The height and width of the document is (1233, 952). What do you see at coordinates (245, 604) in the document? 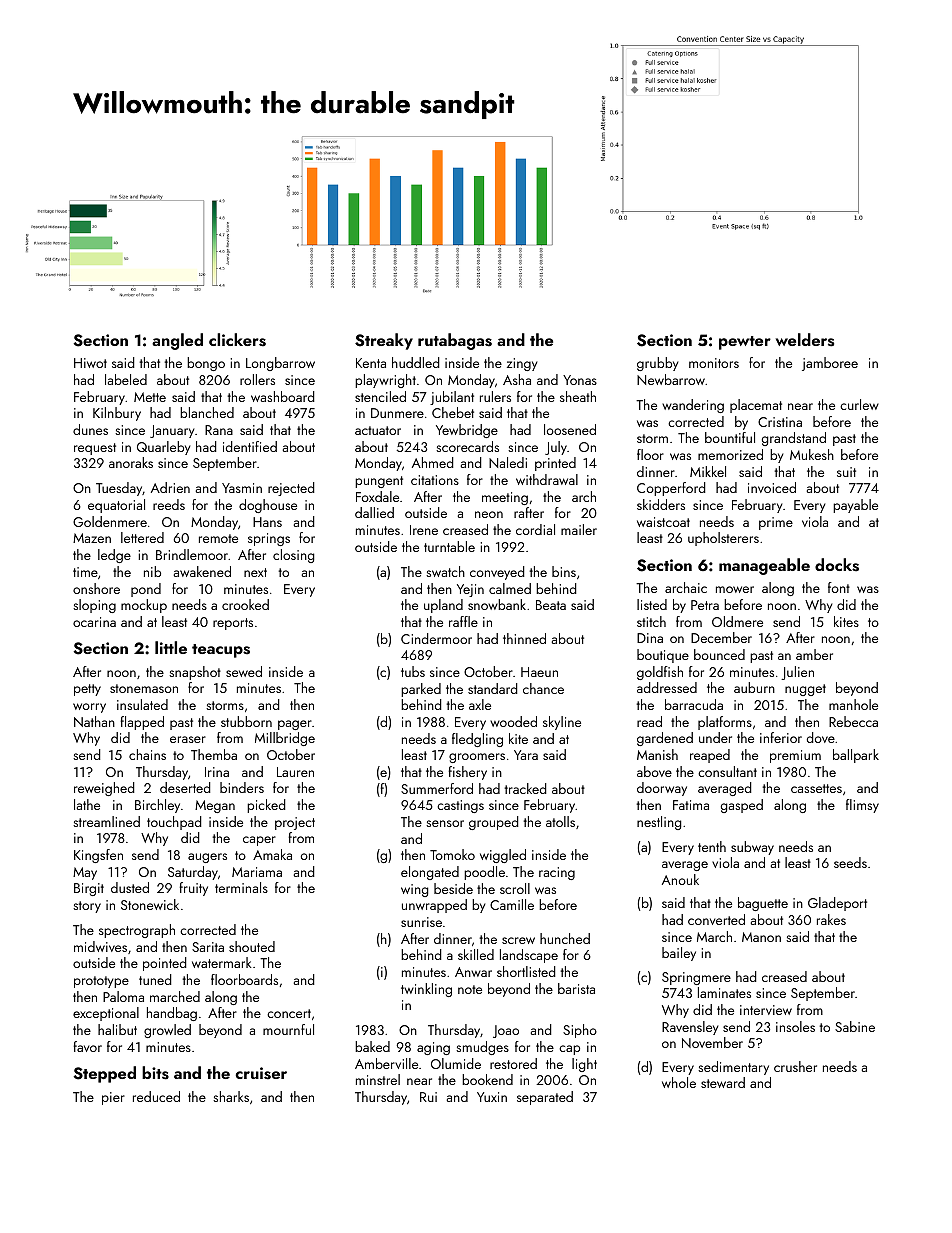
I see `crooked` at bounding box center [245, 604].
